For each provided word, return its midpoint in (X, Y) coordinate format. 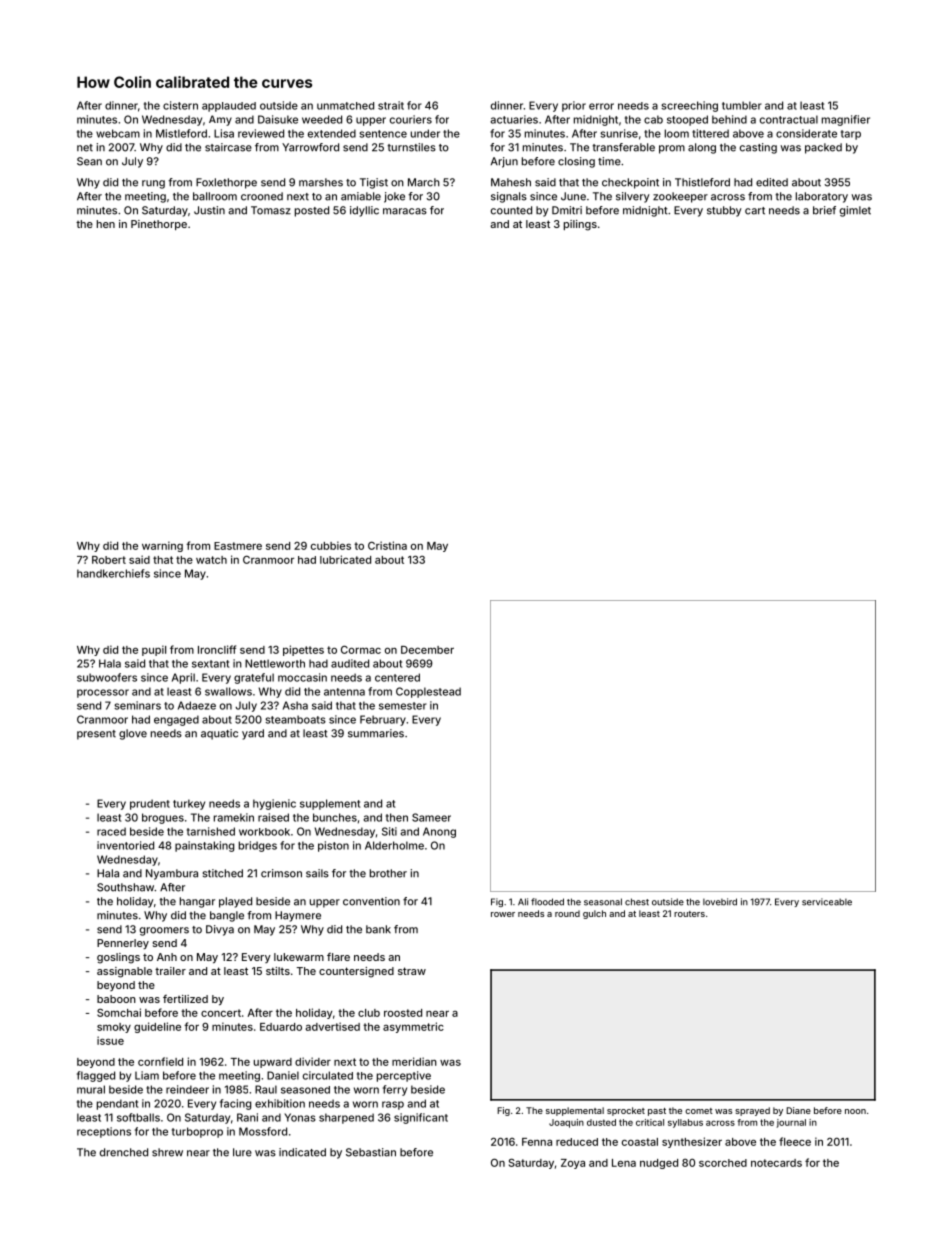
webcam (118, 133)
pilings (580, 225)
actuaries (514, 119)
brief (824, 210)
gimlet (855, 211)
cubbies (331, 545)
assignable (124, 972)
